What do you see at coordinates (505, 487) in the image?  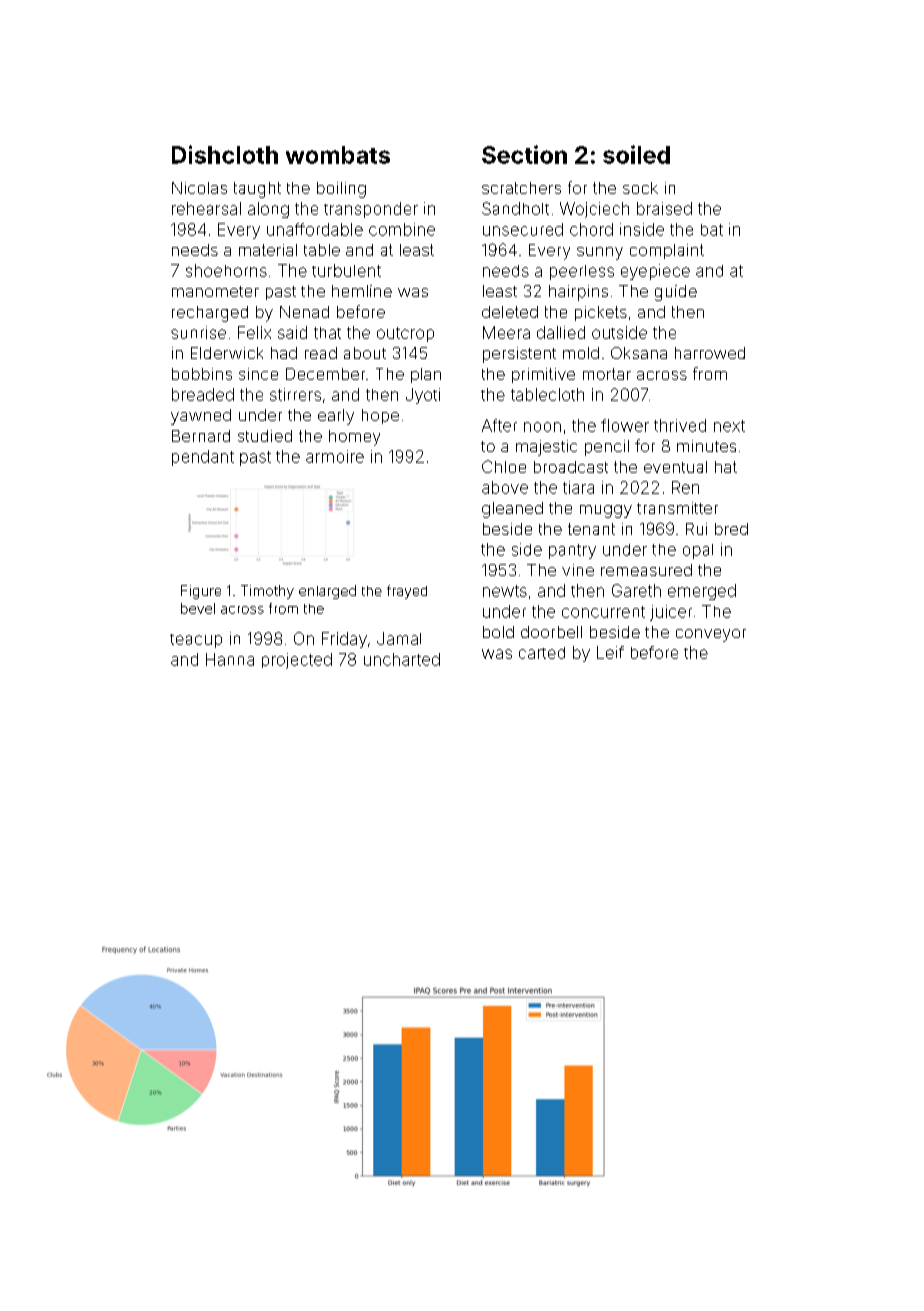 I see `above` at bounding box center [505, 487].
